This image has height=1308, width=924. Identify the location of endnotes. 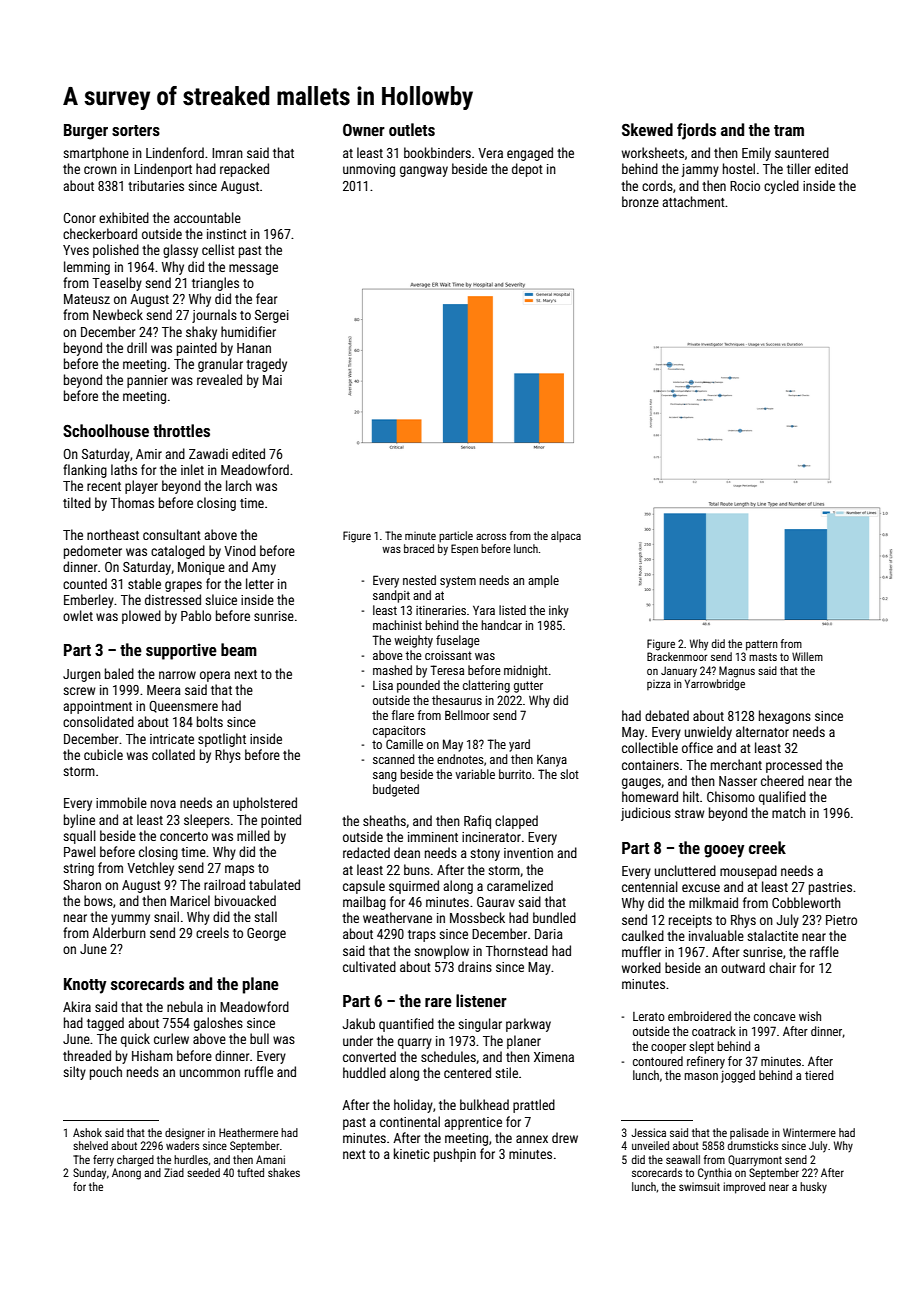
(460, 759).
